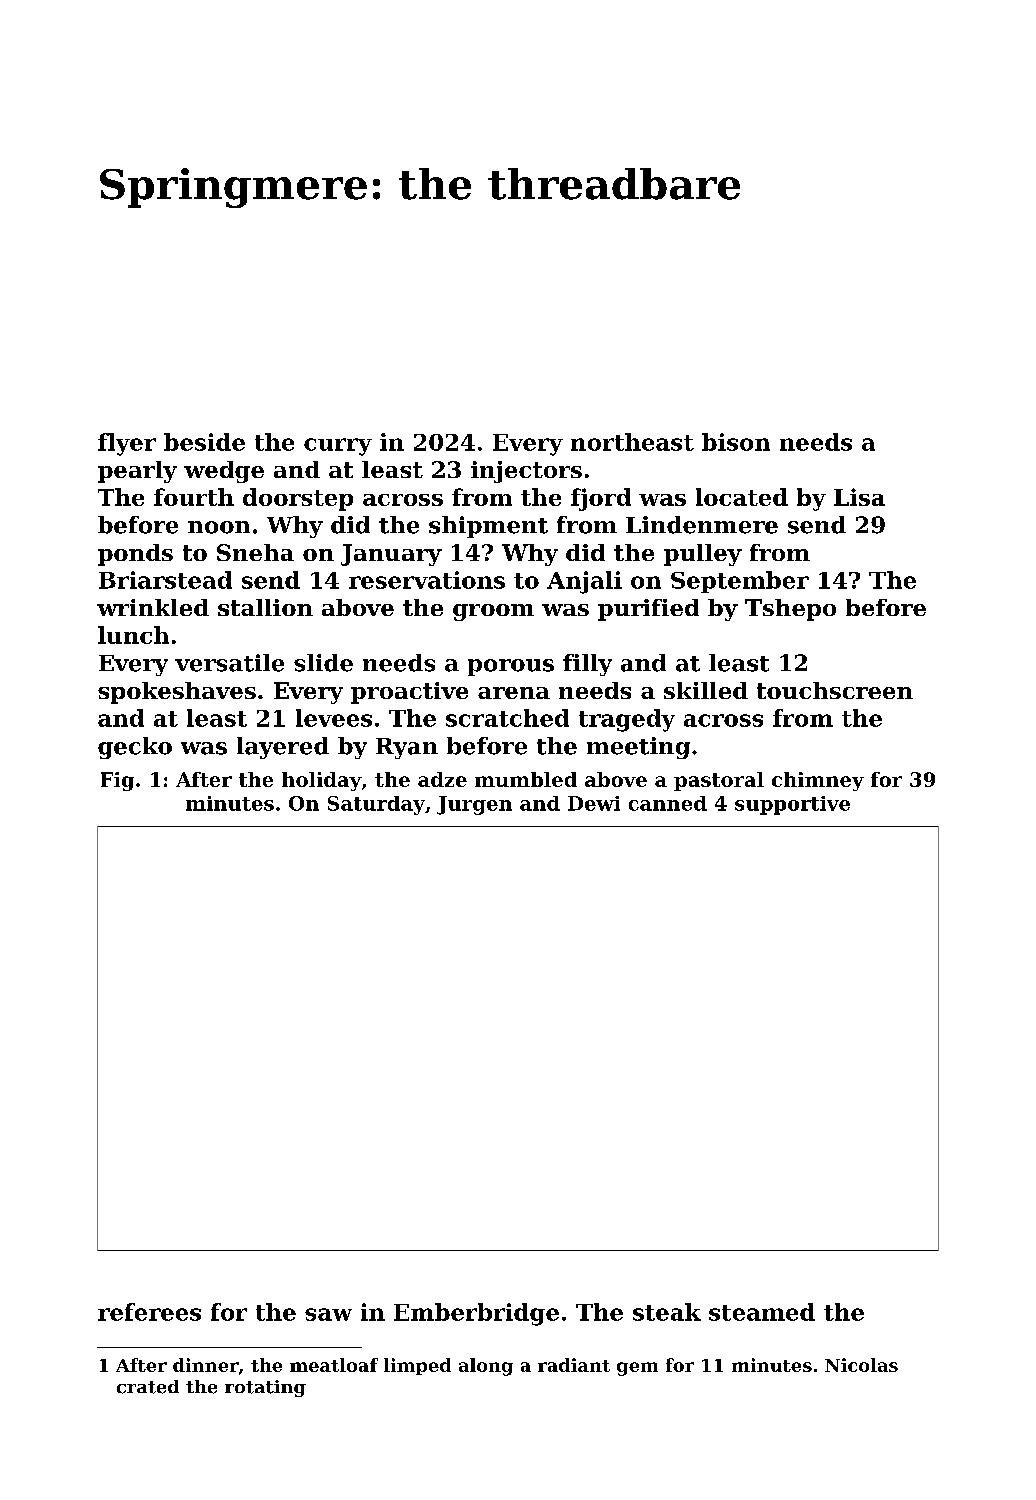  Describe the element at coordinates (637, 1369) in the screenshot. I see `gem` at that location.
